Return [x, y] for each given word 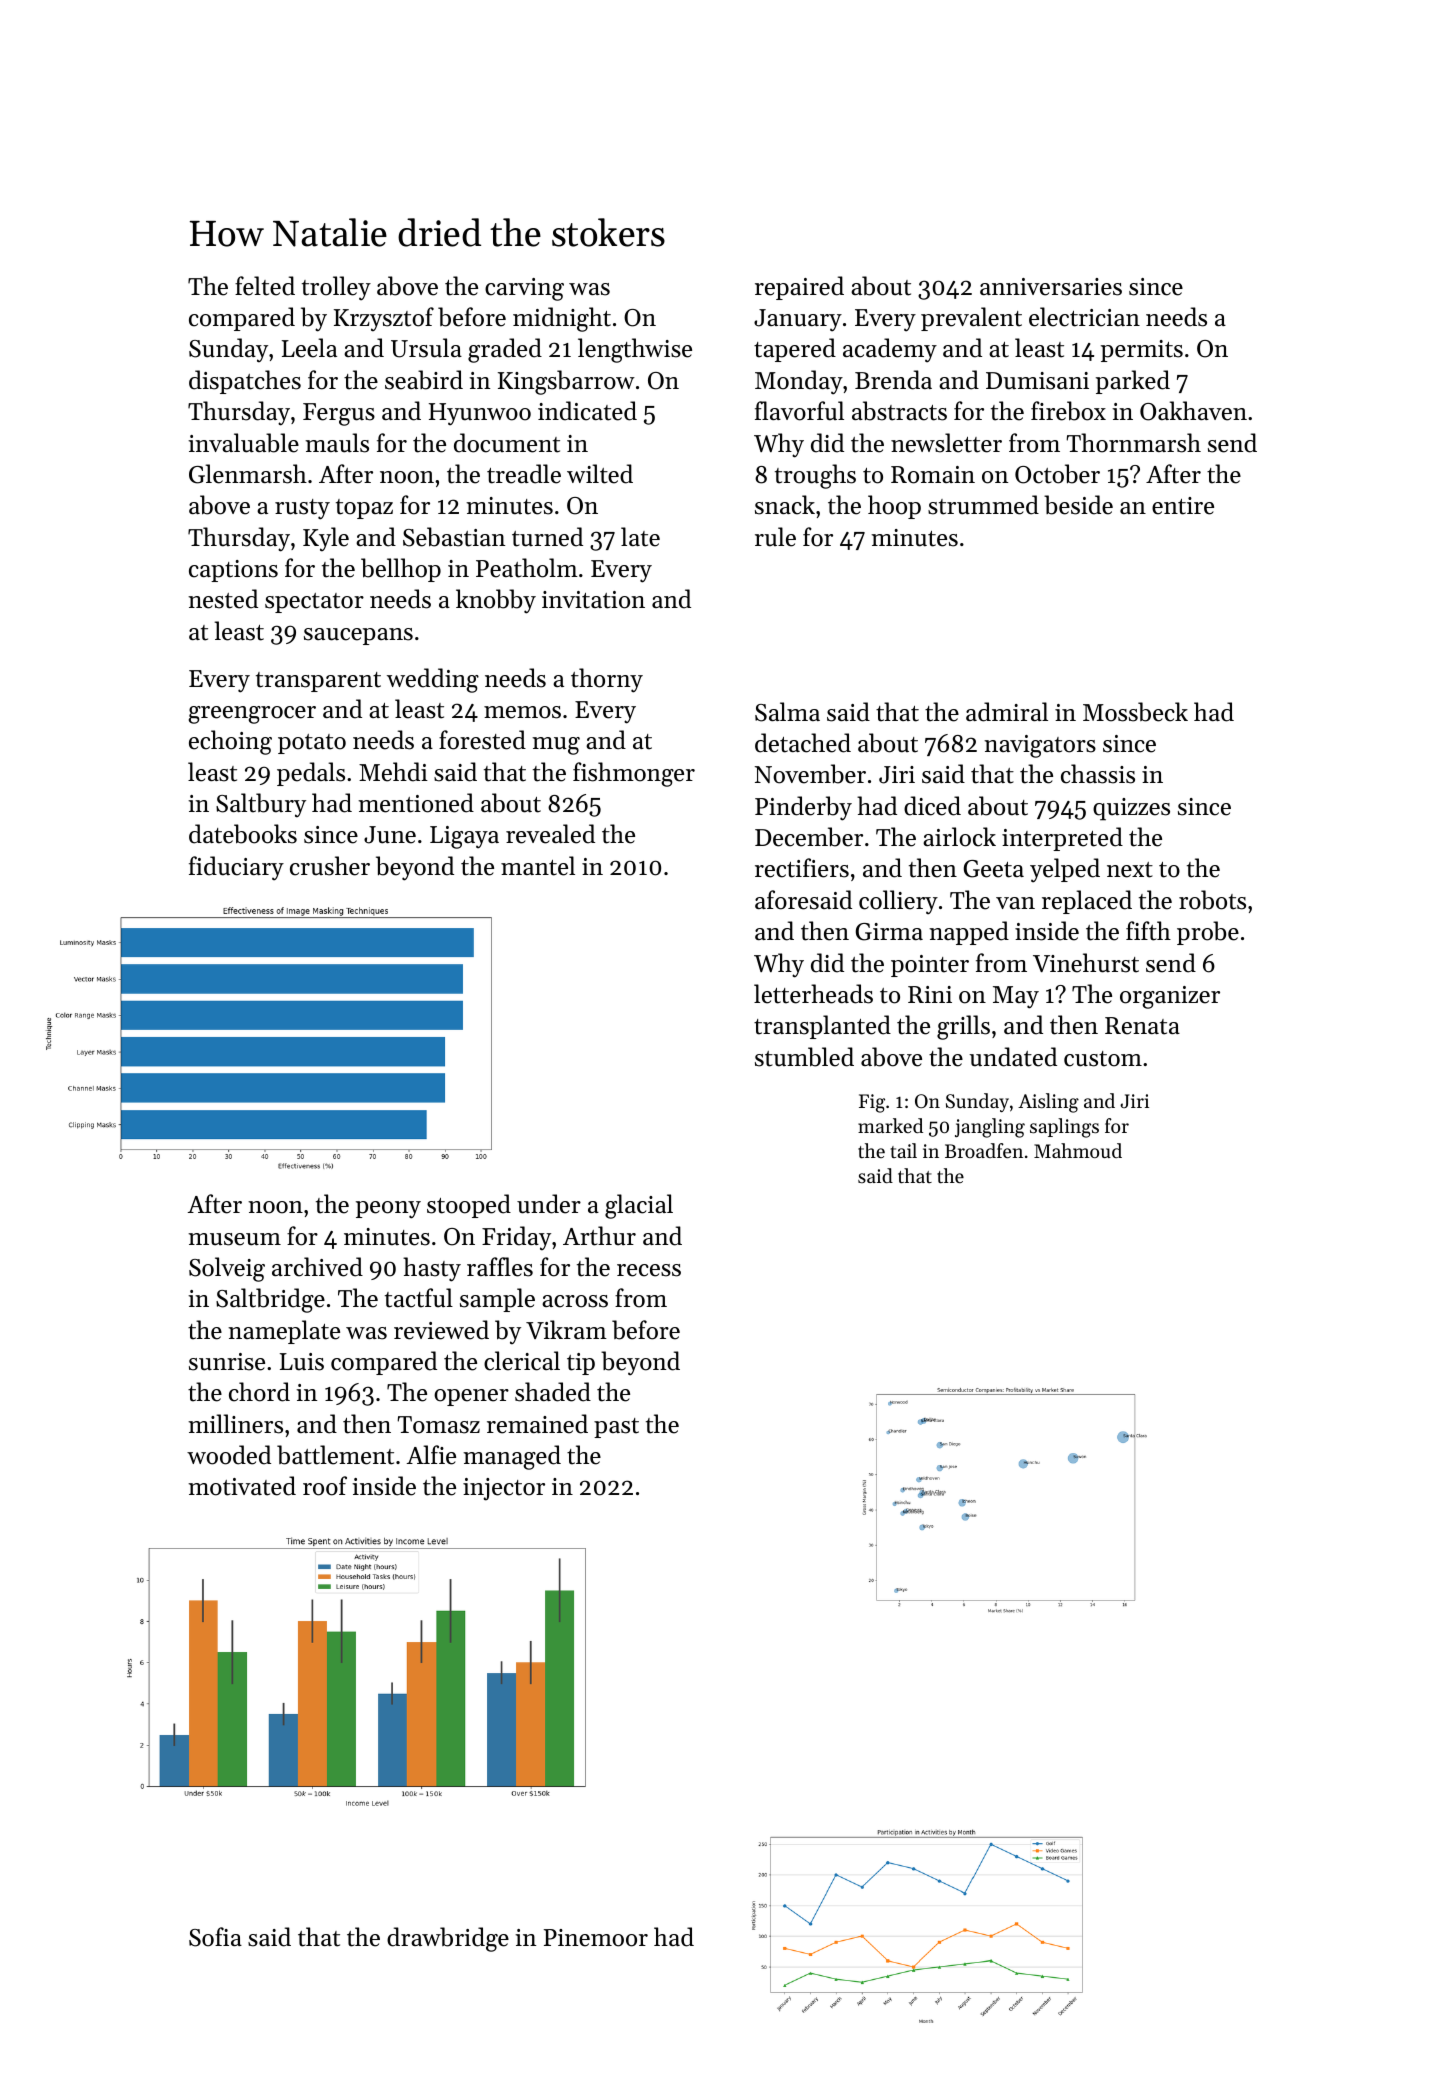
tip [581, 1364]
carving [524, 289]
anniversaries [1051, 287]
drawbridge [448, 1939]
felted [265, 286]
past [616, 1428]
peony [388, 1210]
